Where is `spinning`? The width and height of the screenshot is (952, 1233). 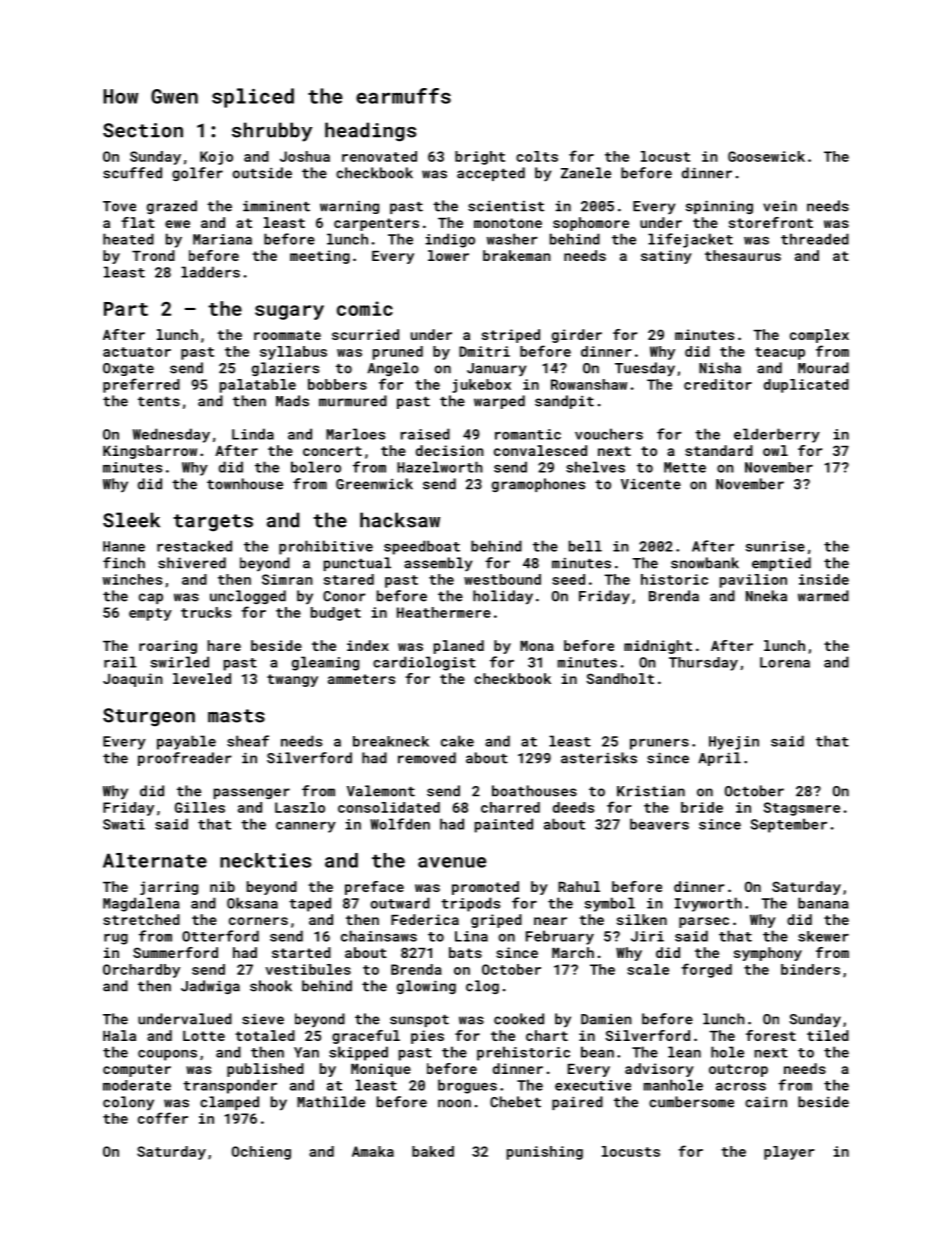
spinning is located at coordinates (719, 207).
